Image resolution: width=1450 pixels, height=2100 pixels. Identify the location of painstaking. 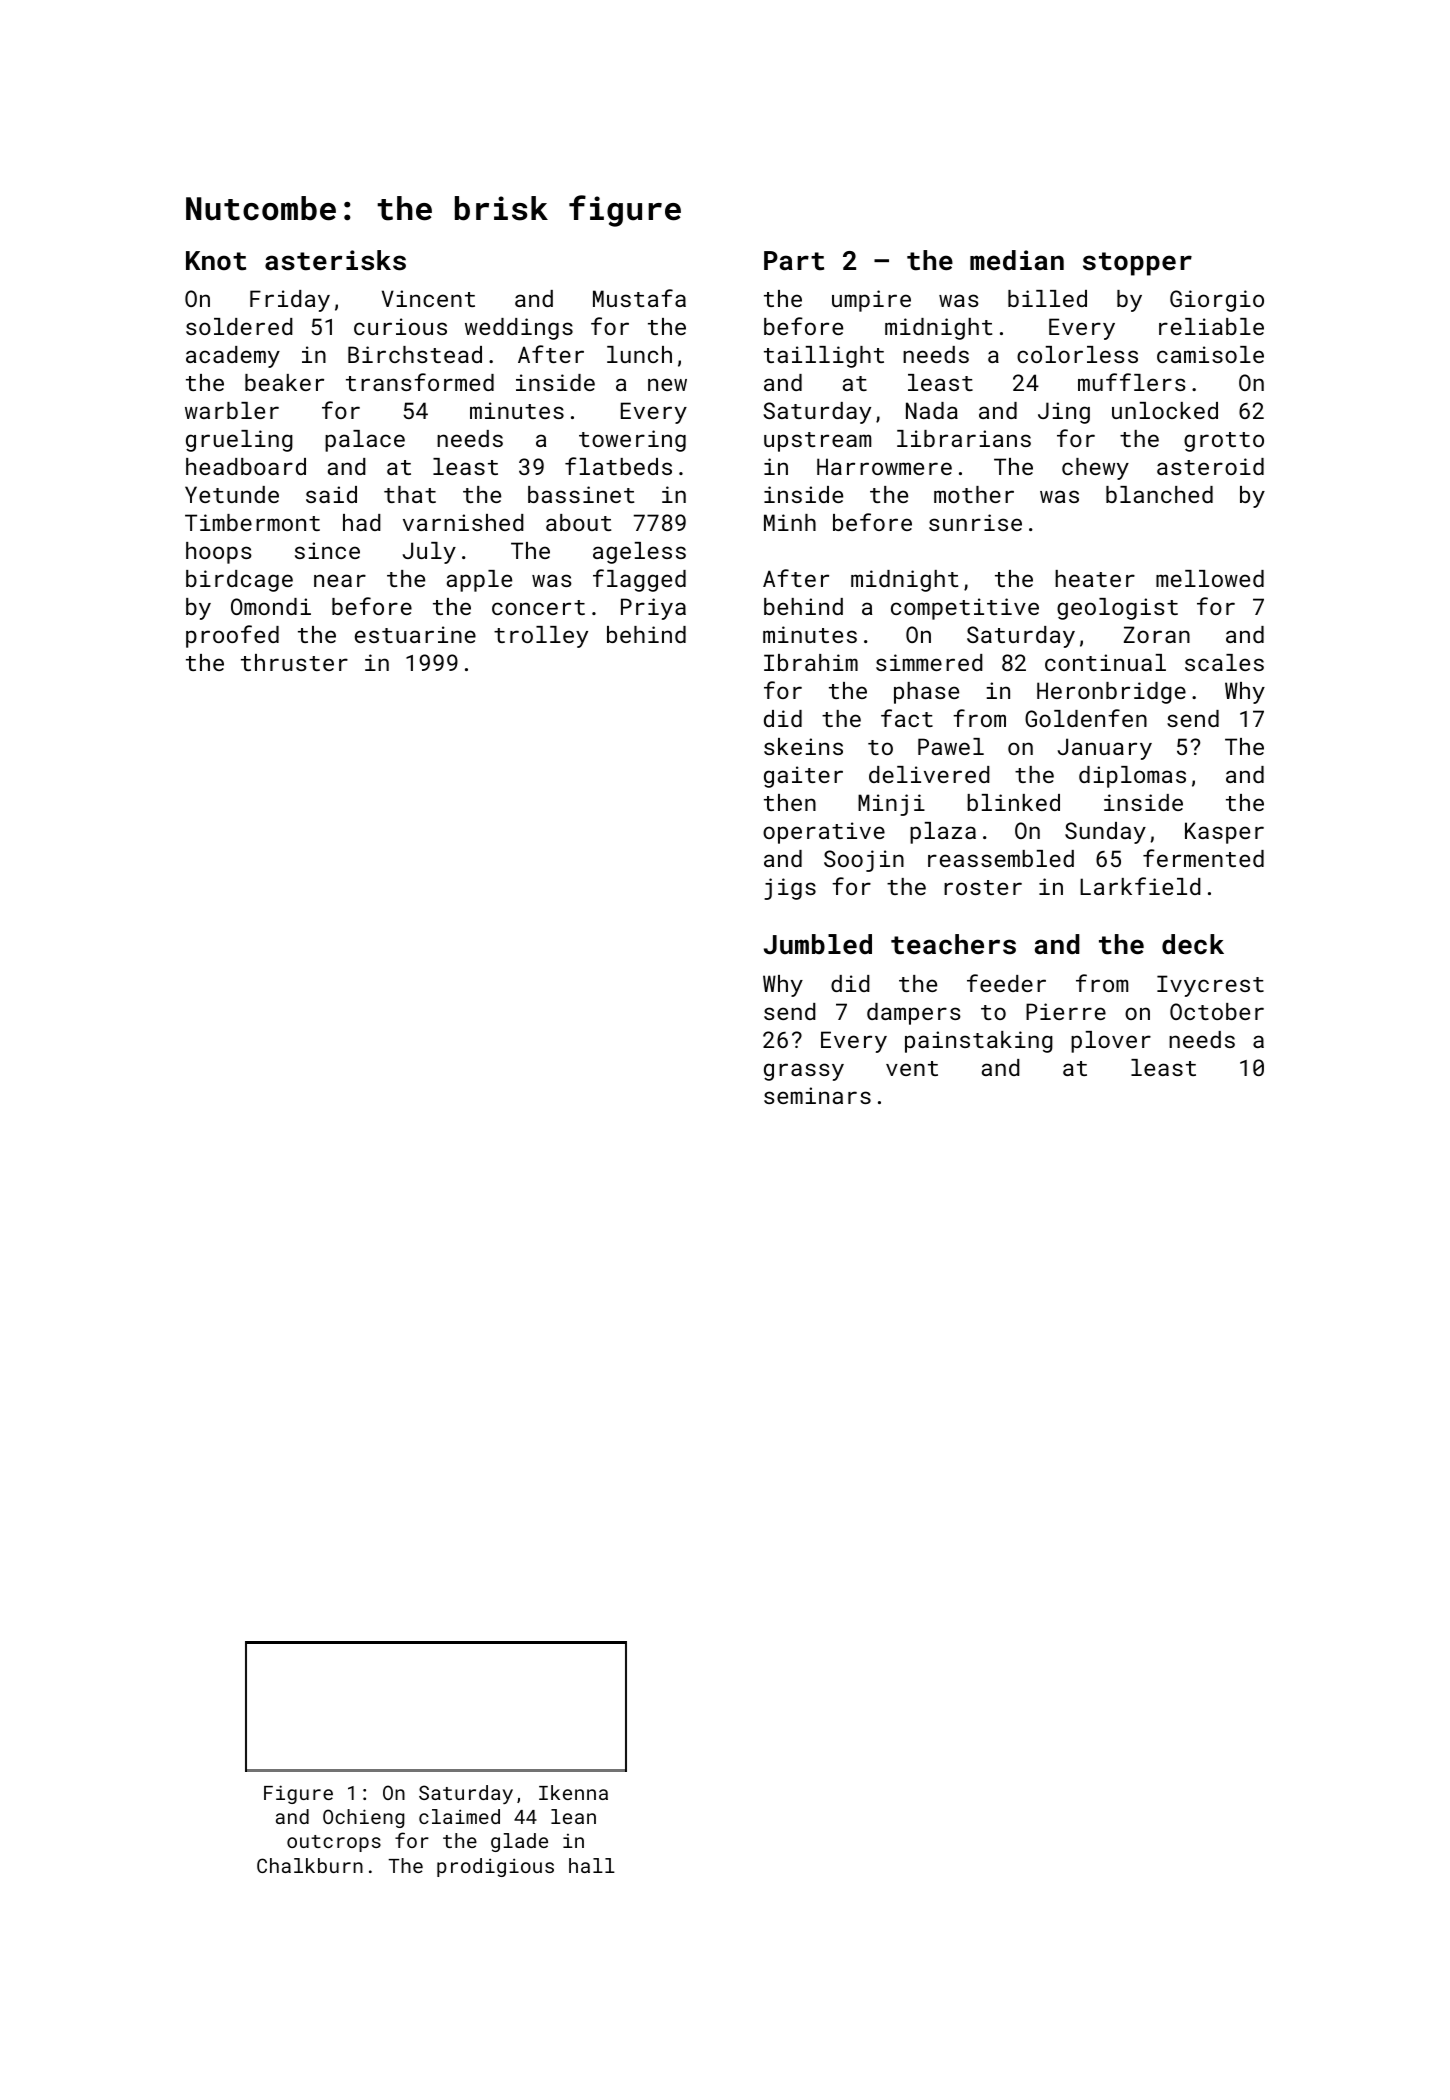
(979, 1042).
